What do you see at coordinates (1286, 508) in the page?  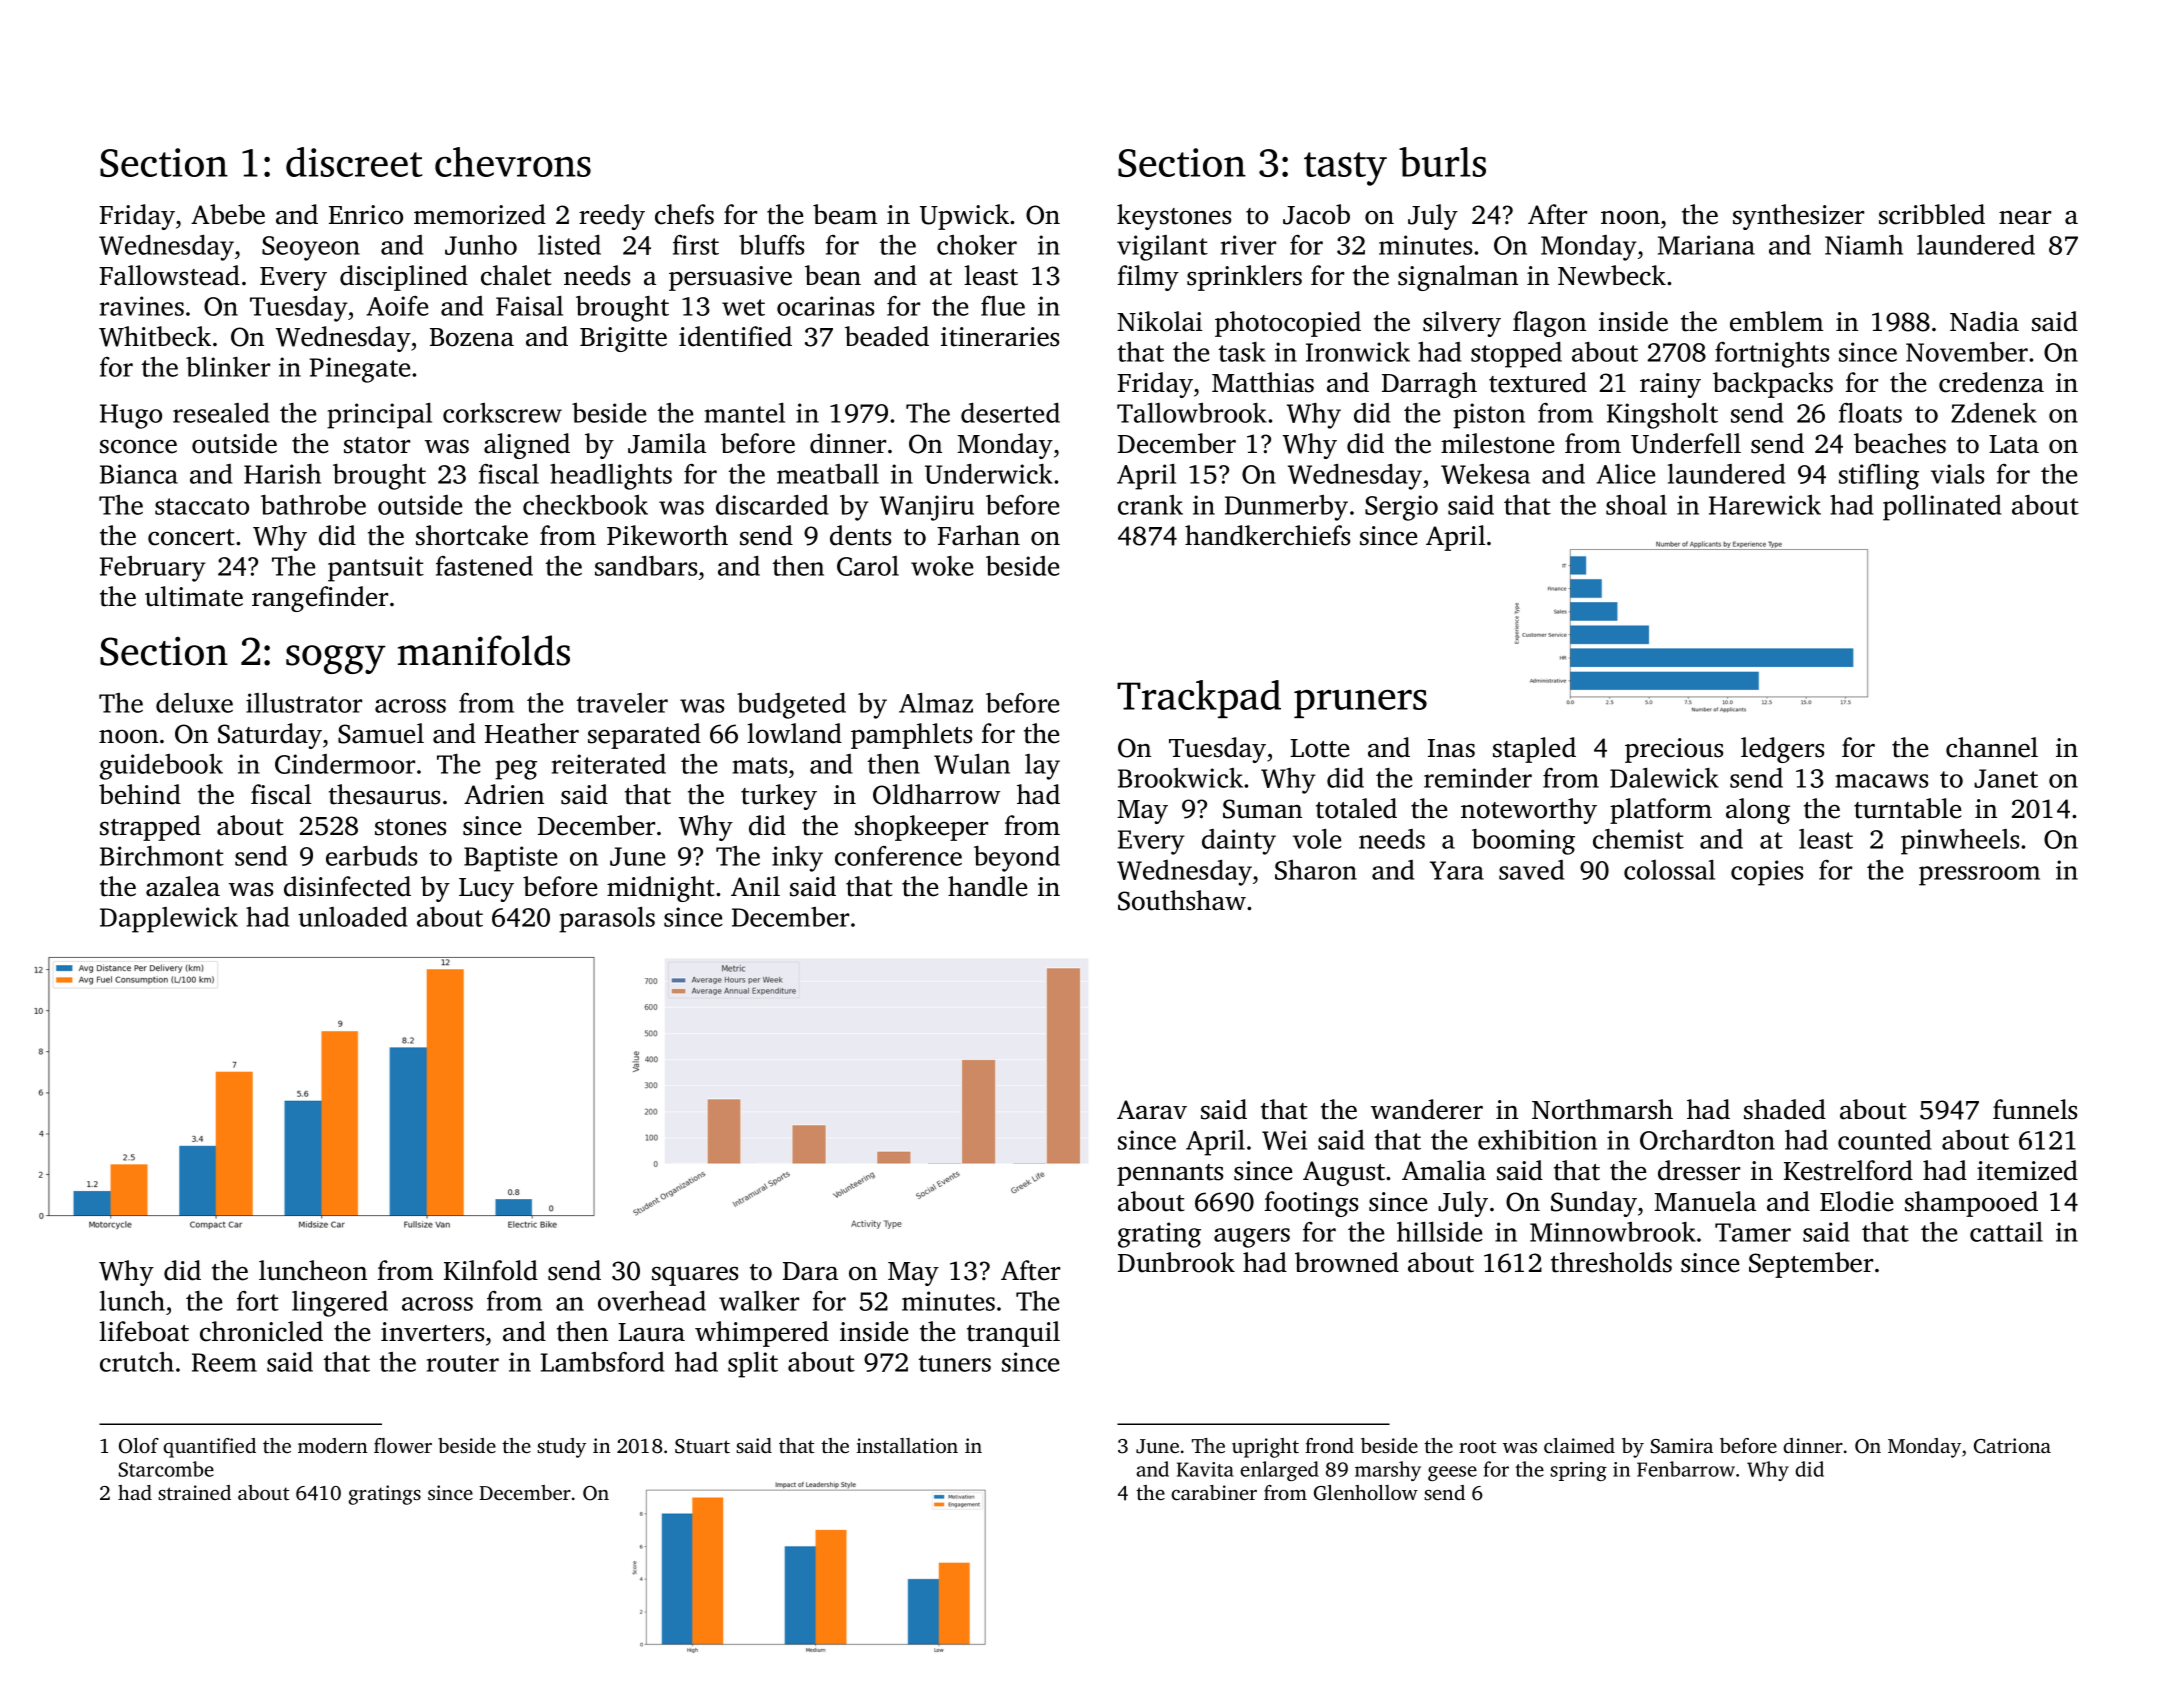 I see `Dunmerby` at bounding box center [1286, 508].
